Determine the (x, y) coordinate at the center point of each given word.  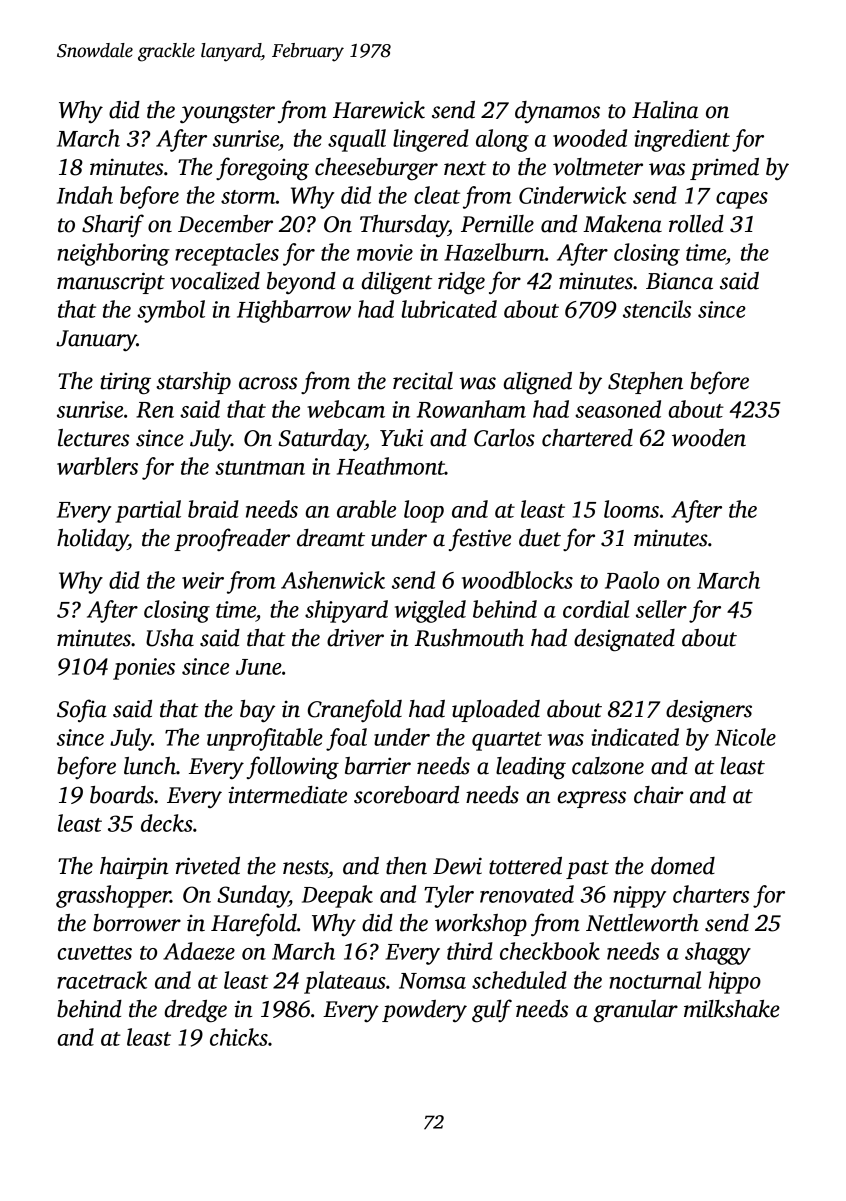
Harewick (379, 110)
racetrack (102, 980)
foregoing (262, 169)
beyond (301, 283)
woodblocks (517, 580)
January (96, 341)
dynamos (557, 112)
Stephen (645, 383)
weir (203, 580)
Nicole (745, 737)
